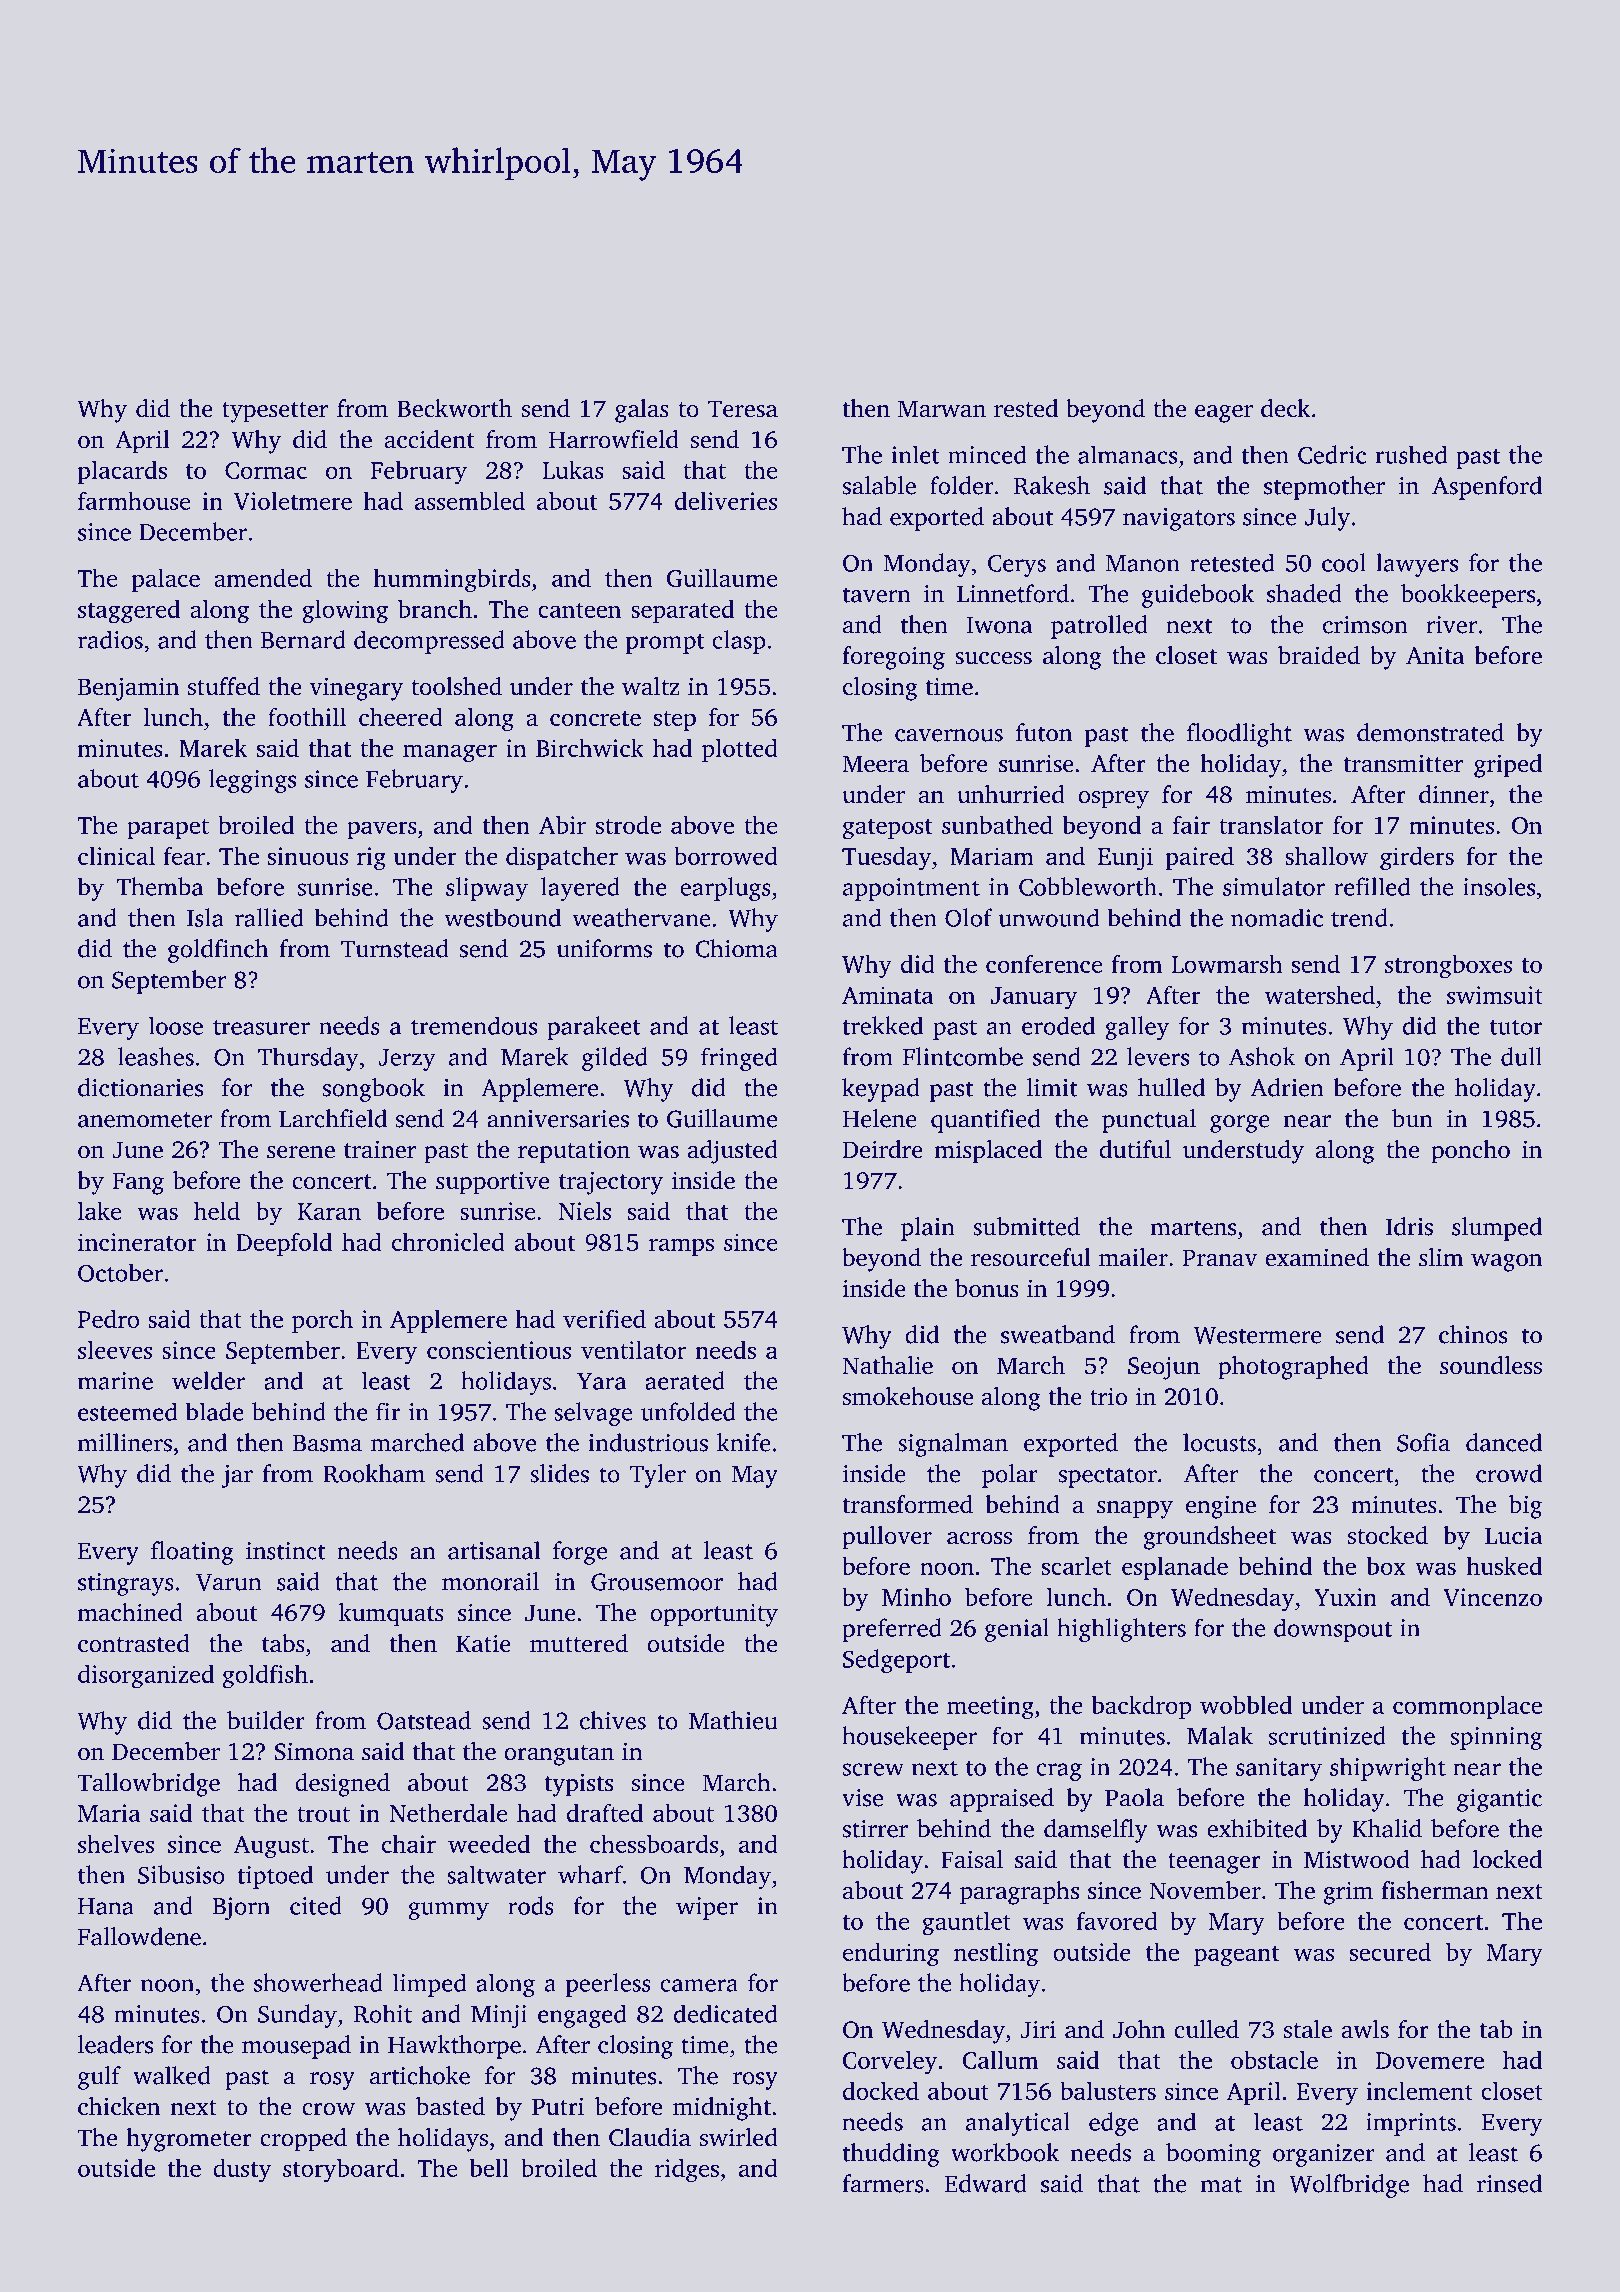 This document has height=2292, width=1620. What do you see at coordinates (224, 686) in the document?
I see `stuffed` at bounding box center [224, 686].
